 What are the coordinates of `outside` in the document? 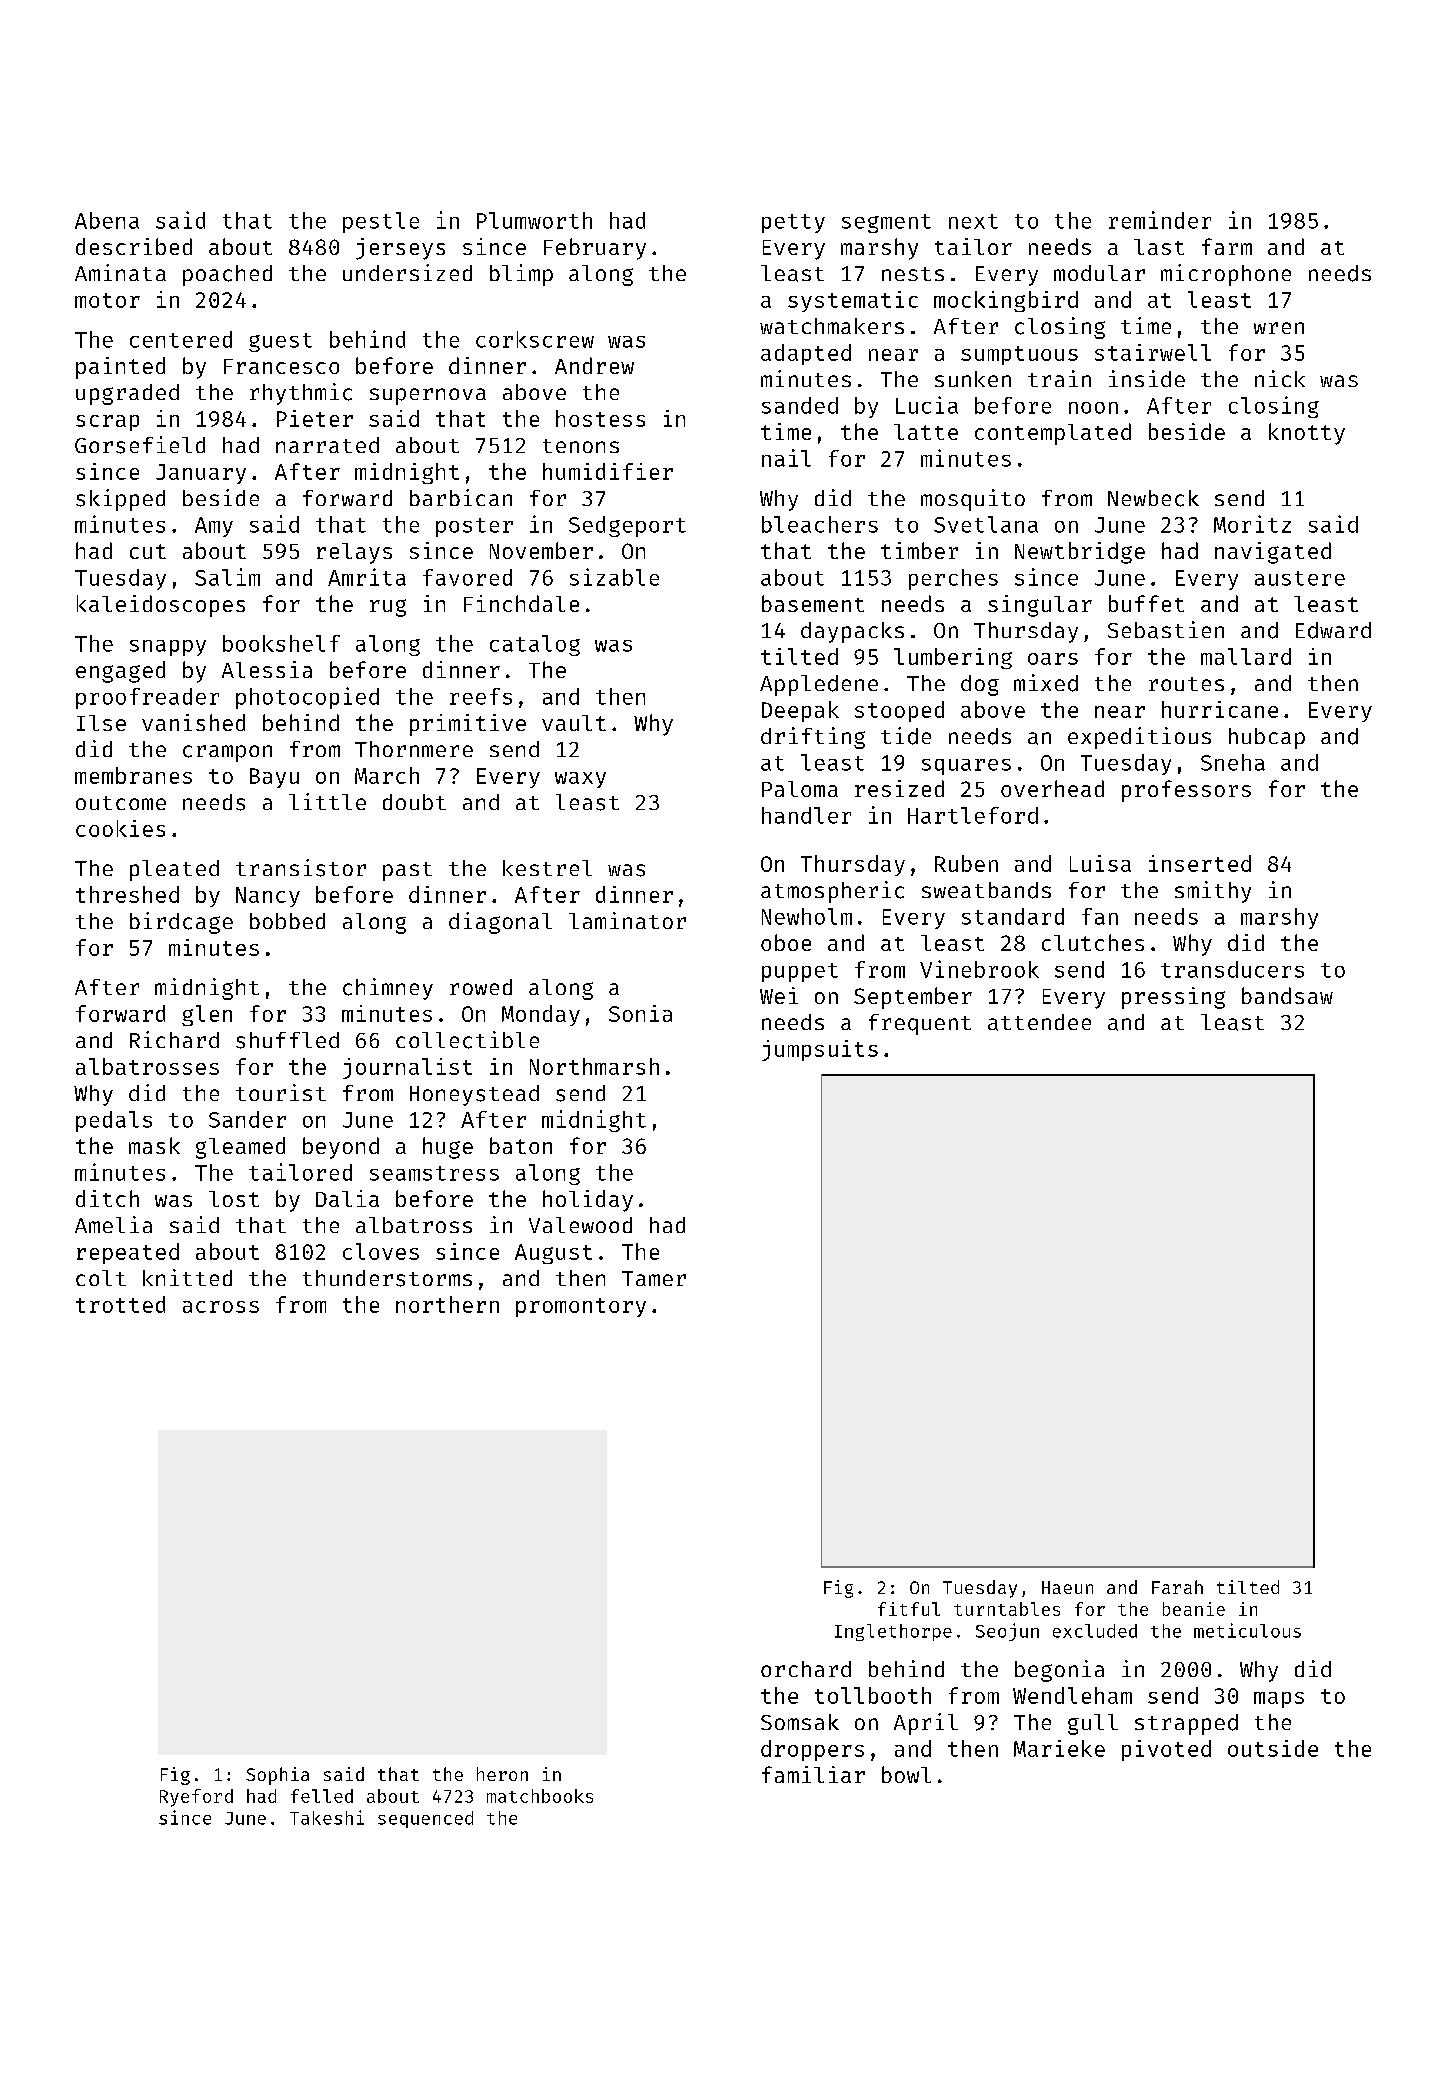 It's located at (1273, 1748).
